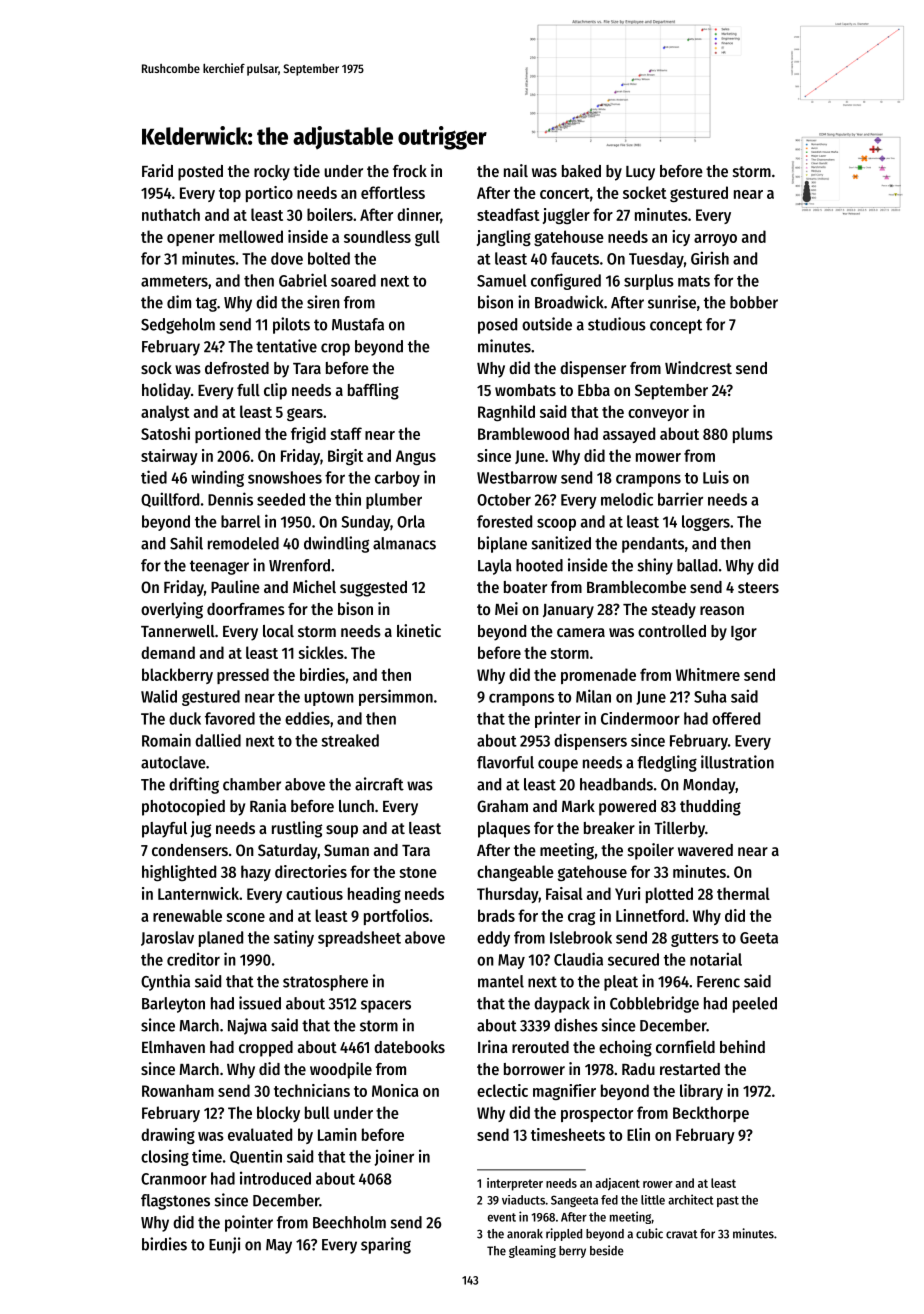  Describe the element at coordinates (247, 1026) in the document. I see `Najwa` at that location.
